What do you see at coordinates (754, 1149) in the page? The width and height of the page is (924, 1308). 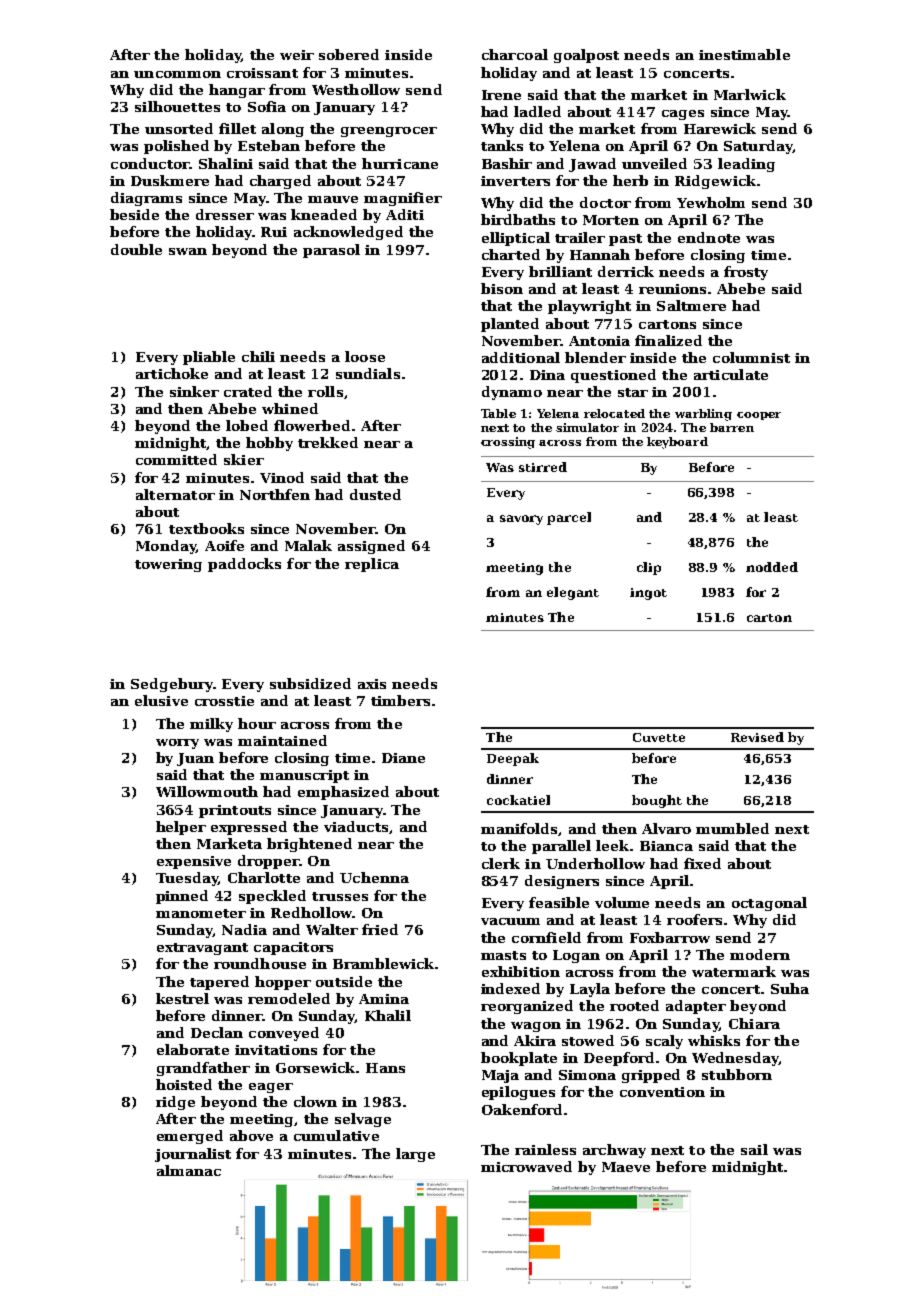 I see `sail` at bounding box center [754, 1149].
